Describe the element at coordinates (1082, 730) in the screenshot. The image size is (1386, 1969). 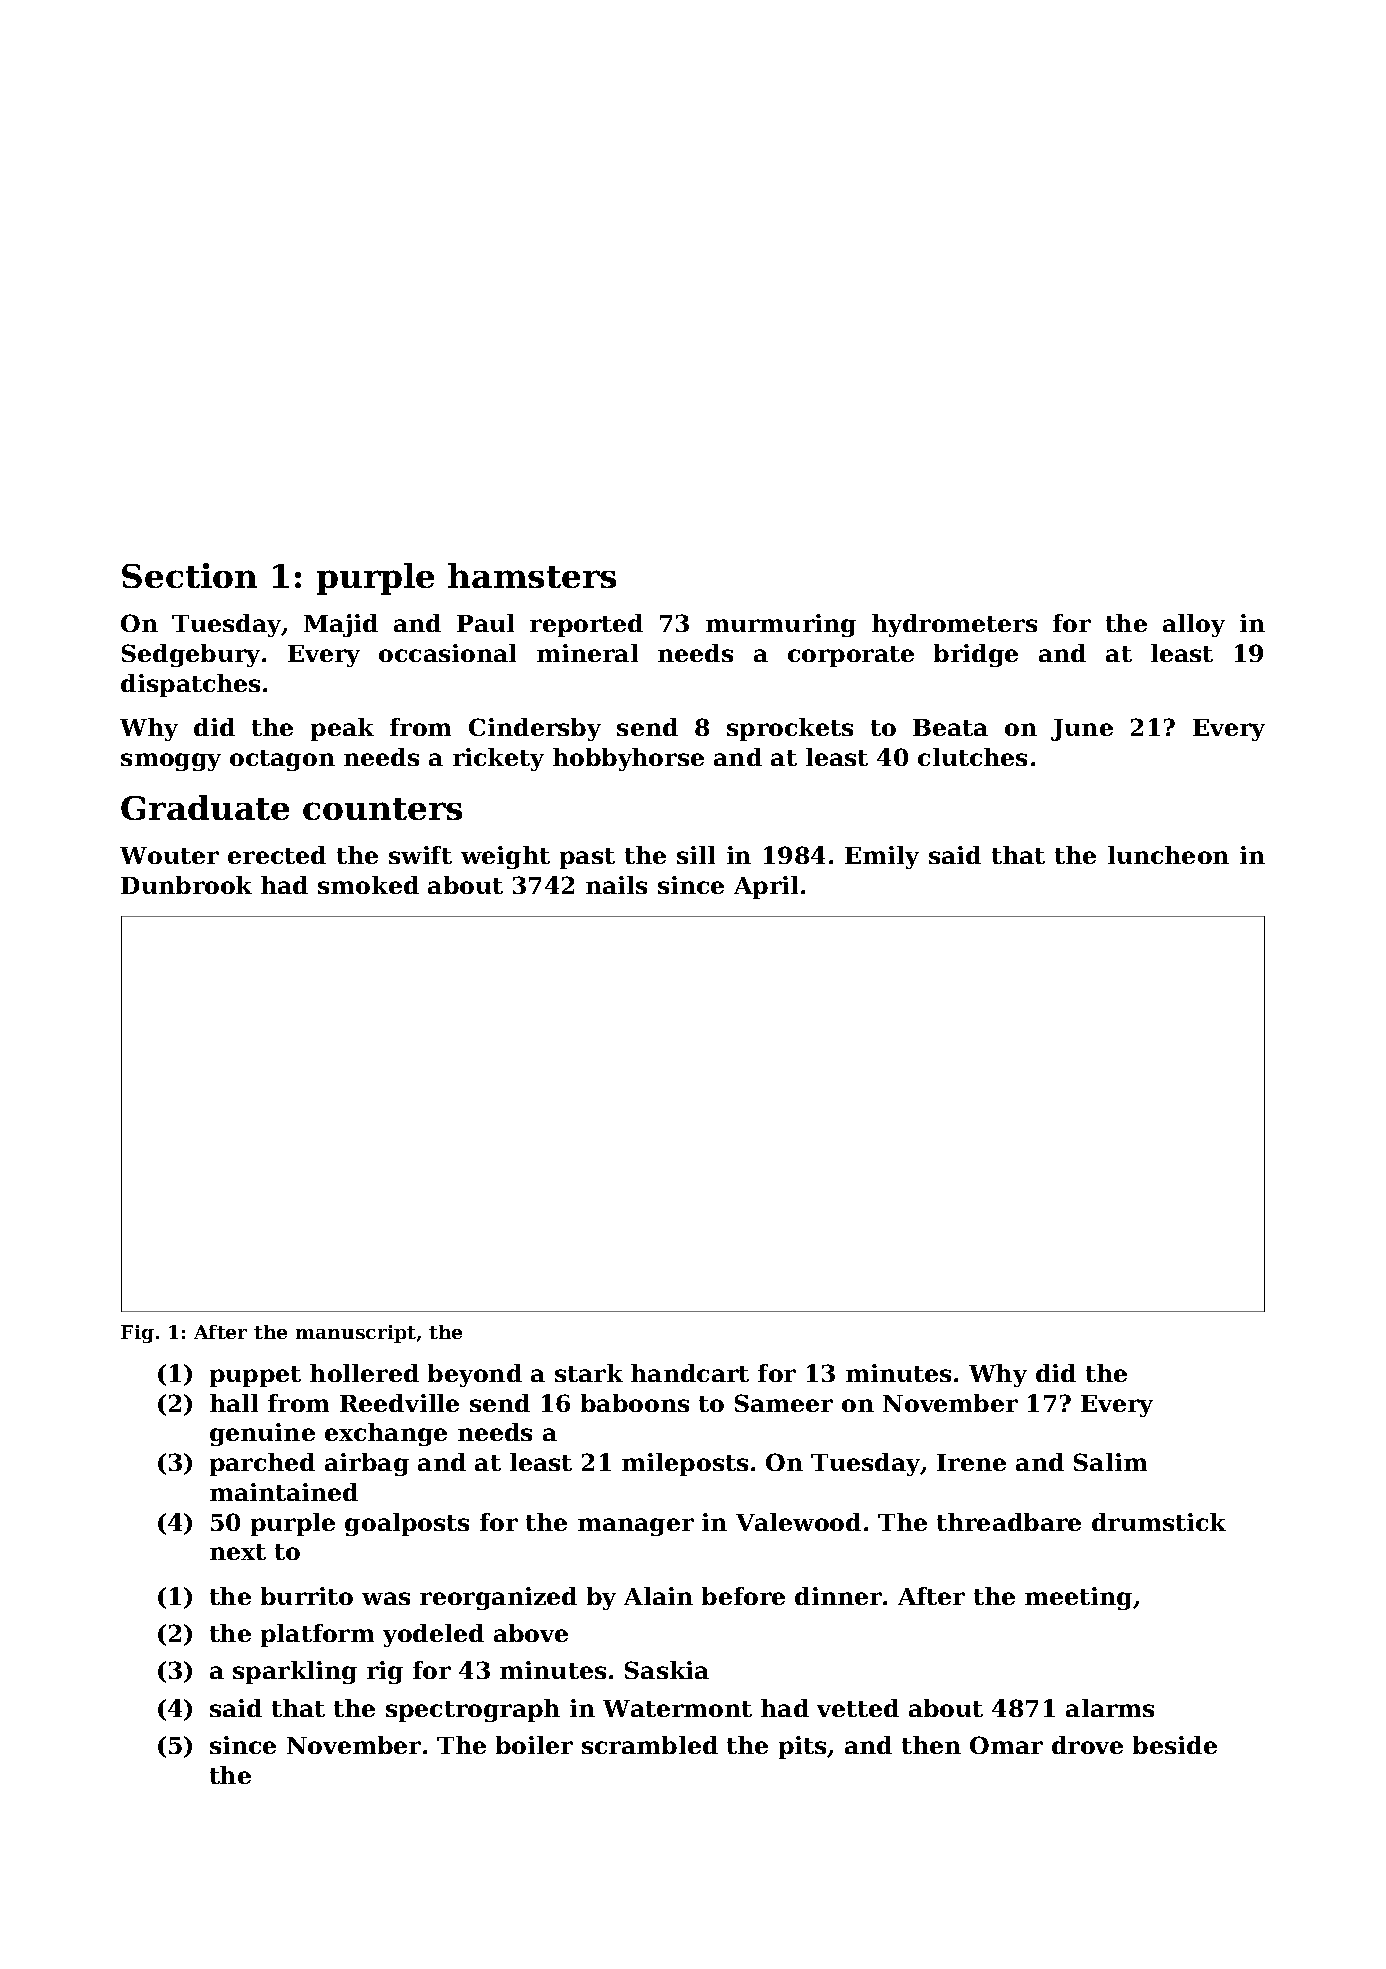
I see `June` at that location.
